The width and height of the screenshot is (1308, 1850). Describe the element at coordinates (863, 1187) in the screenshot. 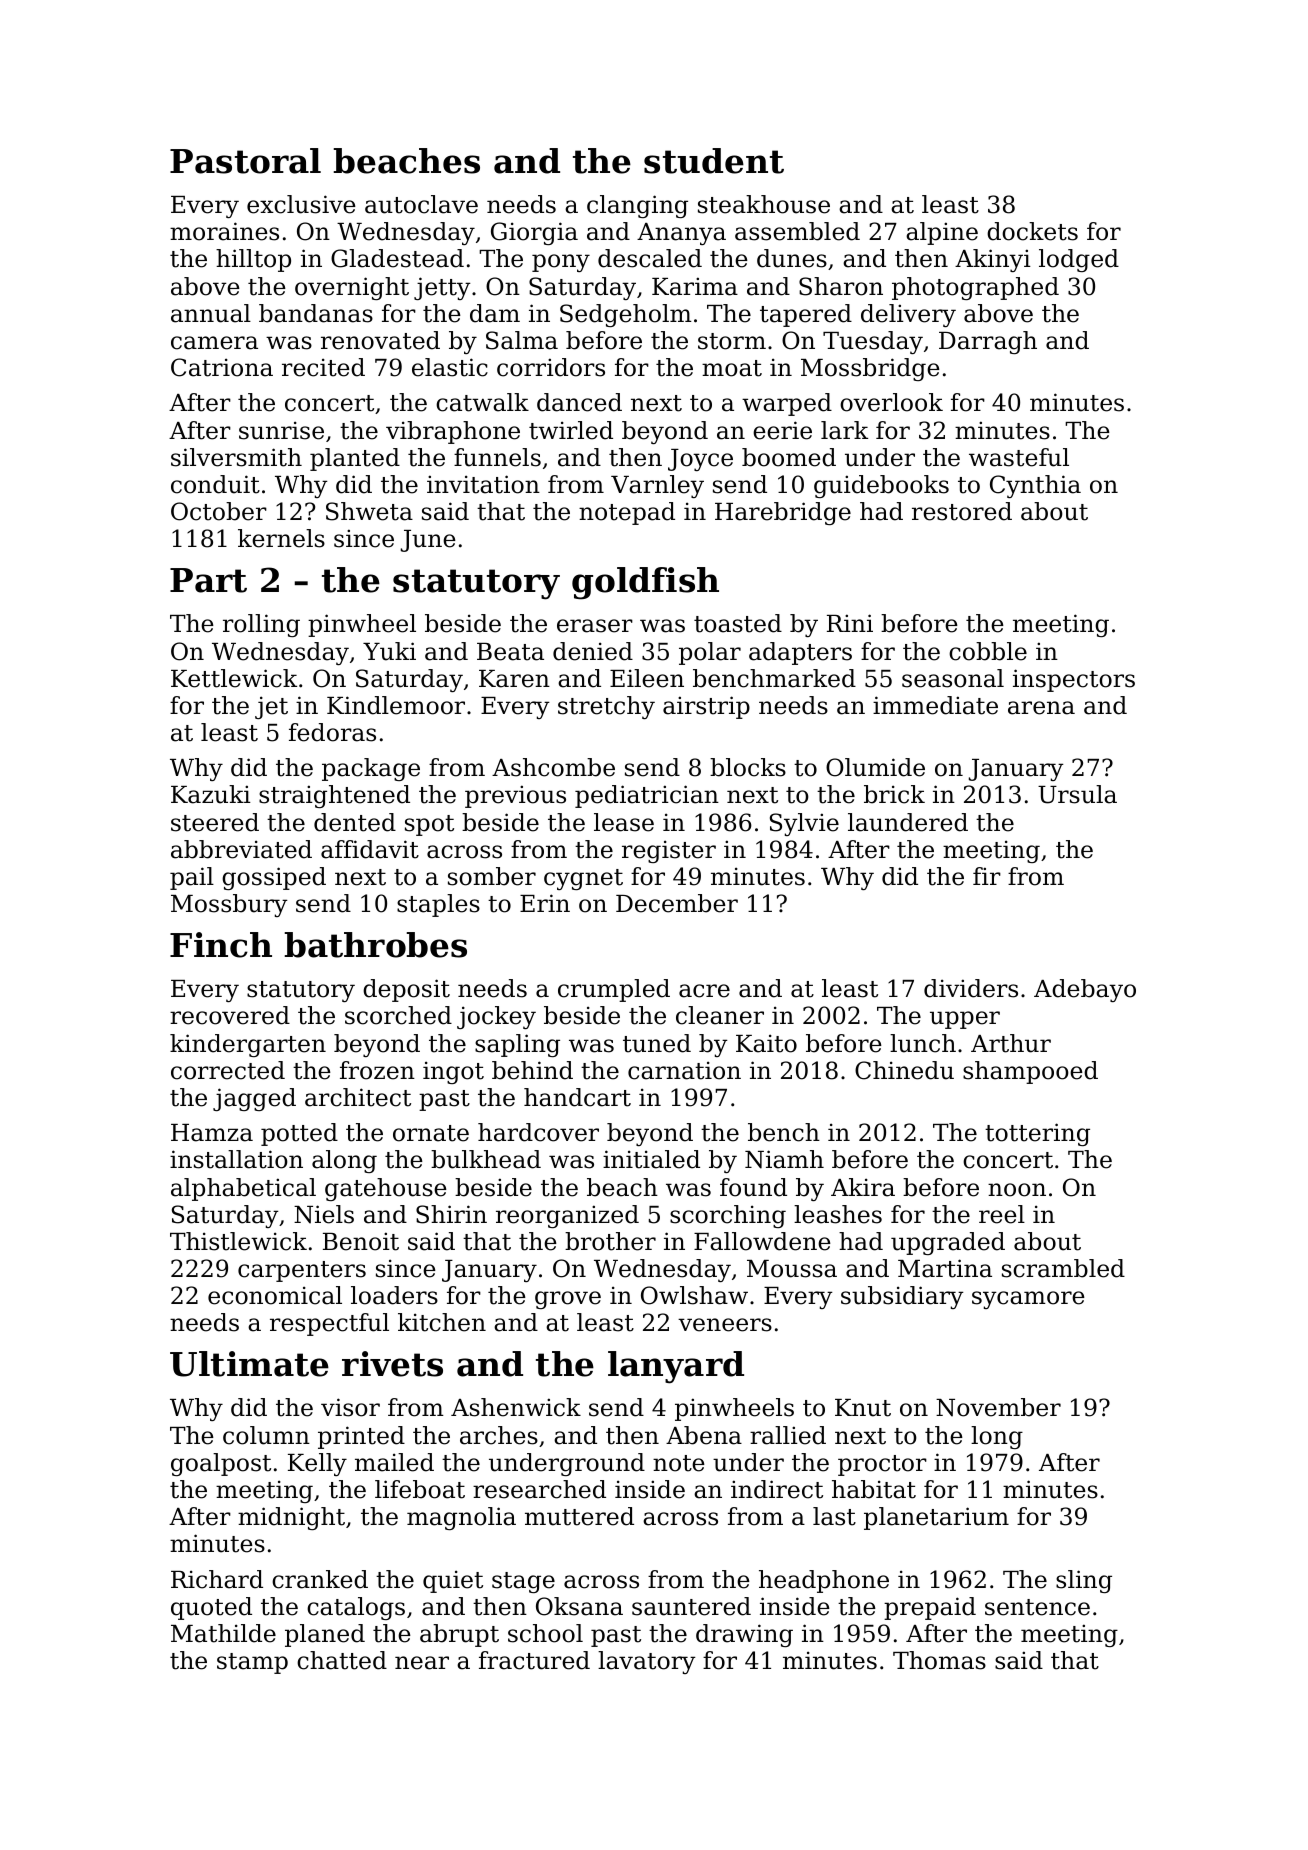

I see `Akira` at that location.
